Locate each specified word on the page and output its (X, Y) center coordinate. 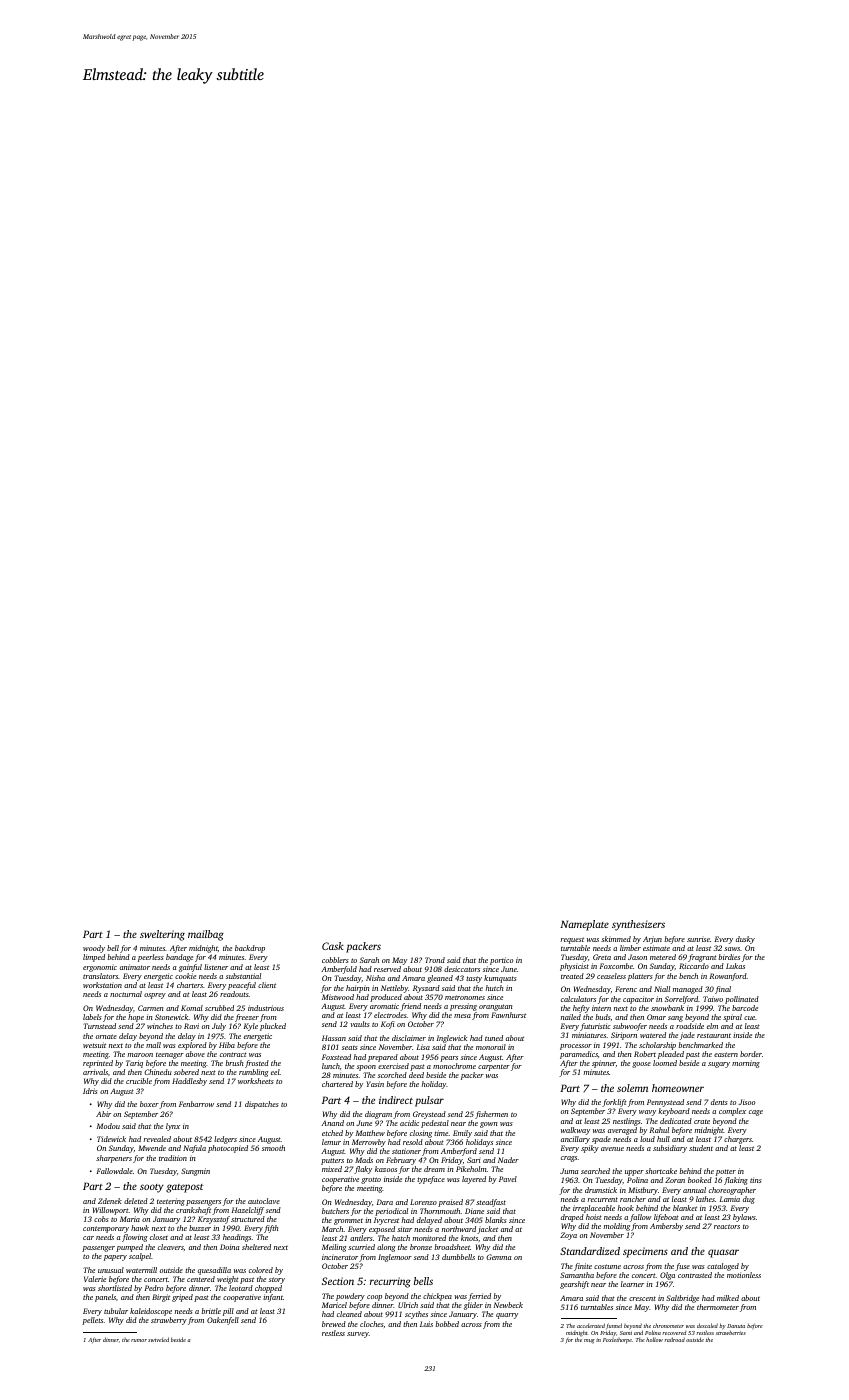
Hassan (334, 1038)
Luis (426, 1324)
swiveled (158, 1339)
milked (728, 1298)
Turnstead (99, 1026)
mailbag (206, 935)
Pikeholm (471, 1169)
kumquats (500, 979)
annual (694, 1190)
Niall (662, 989)
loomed (665, 1063)
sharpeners (114, 1159)
